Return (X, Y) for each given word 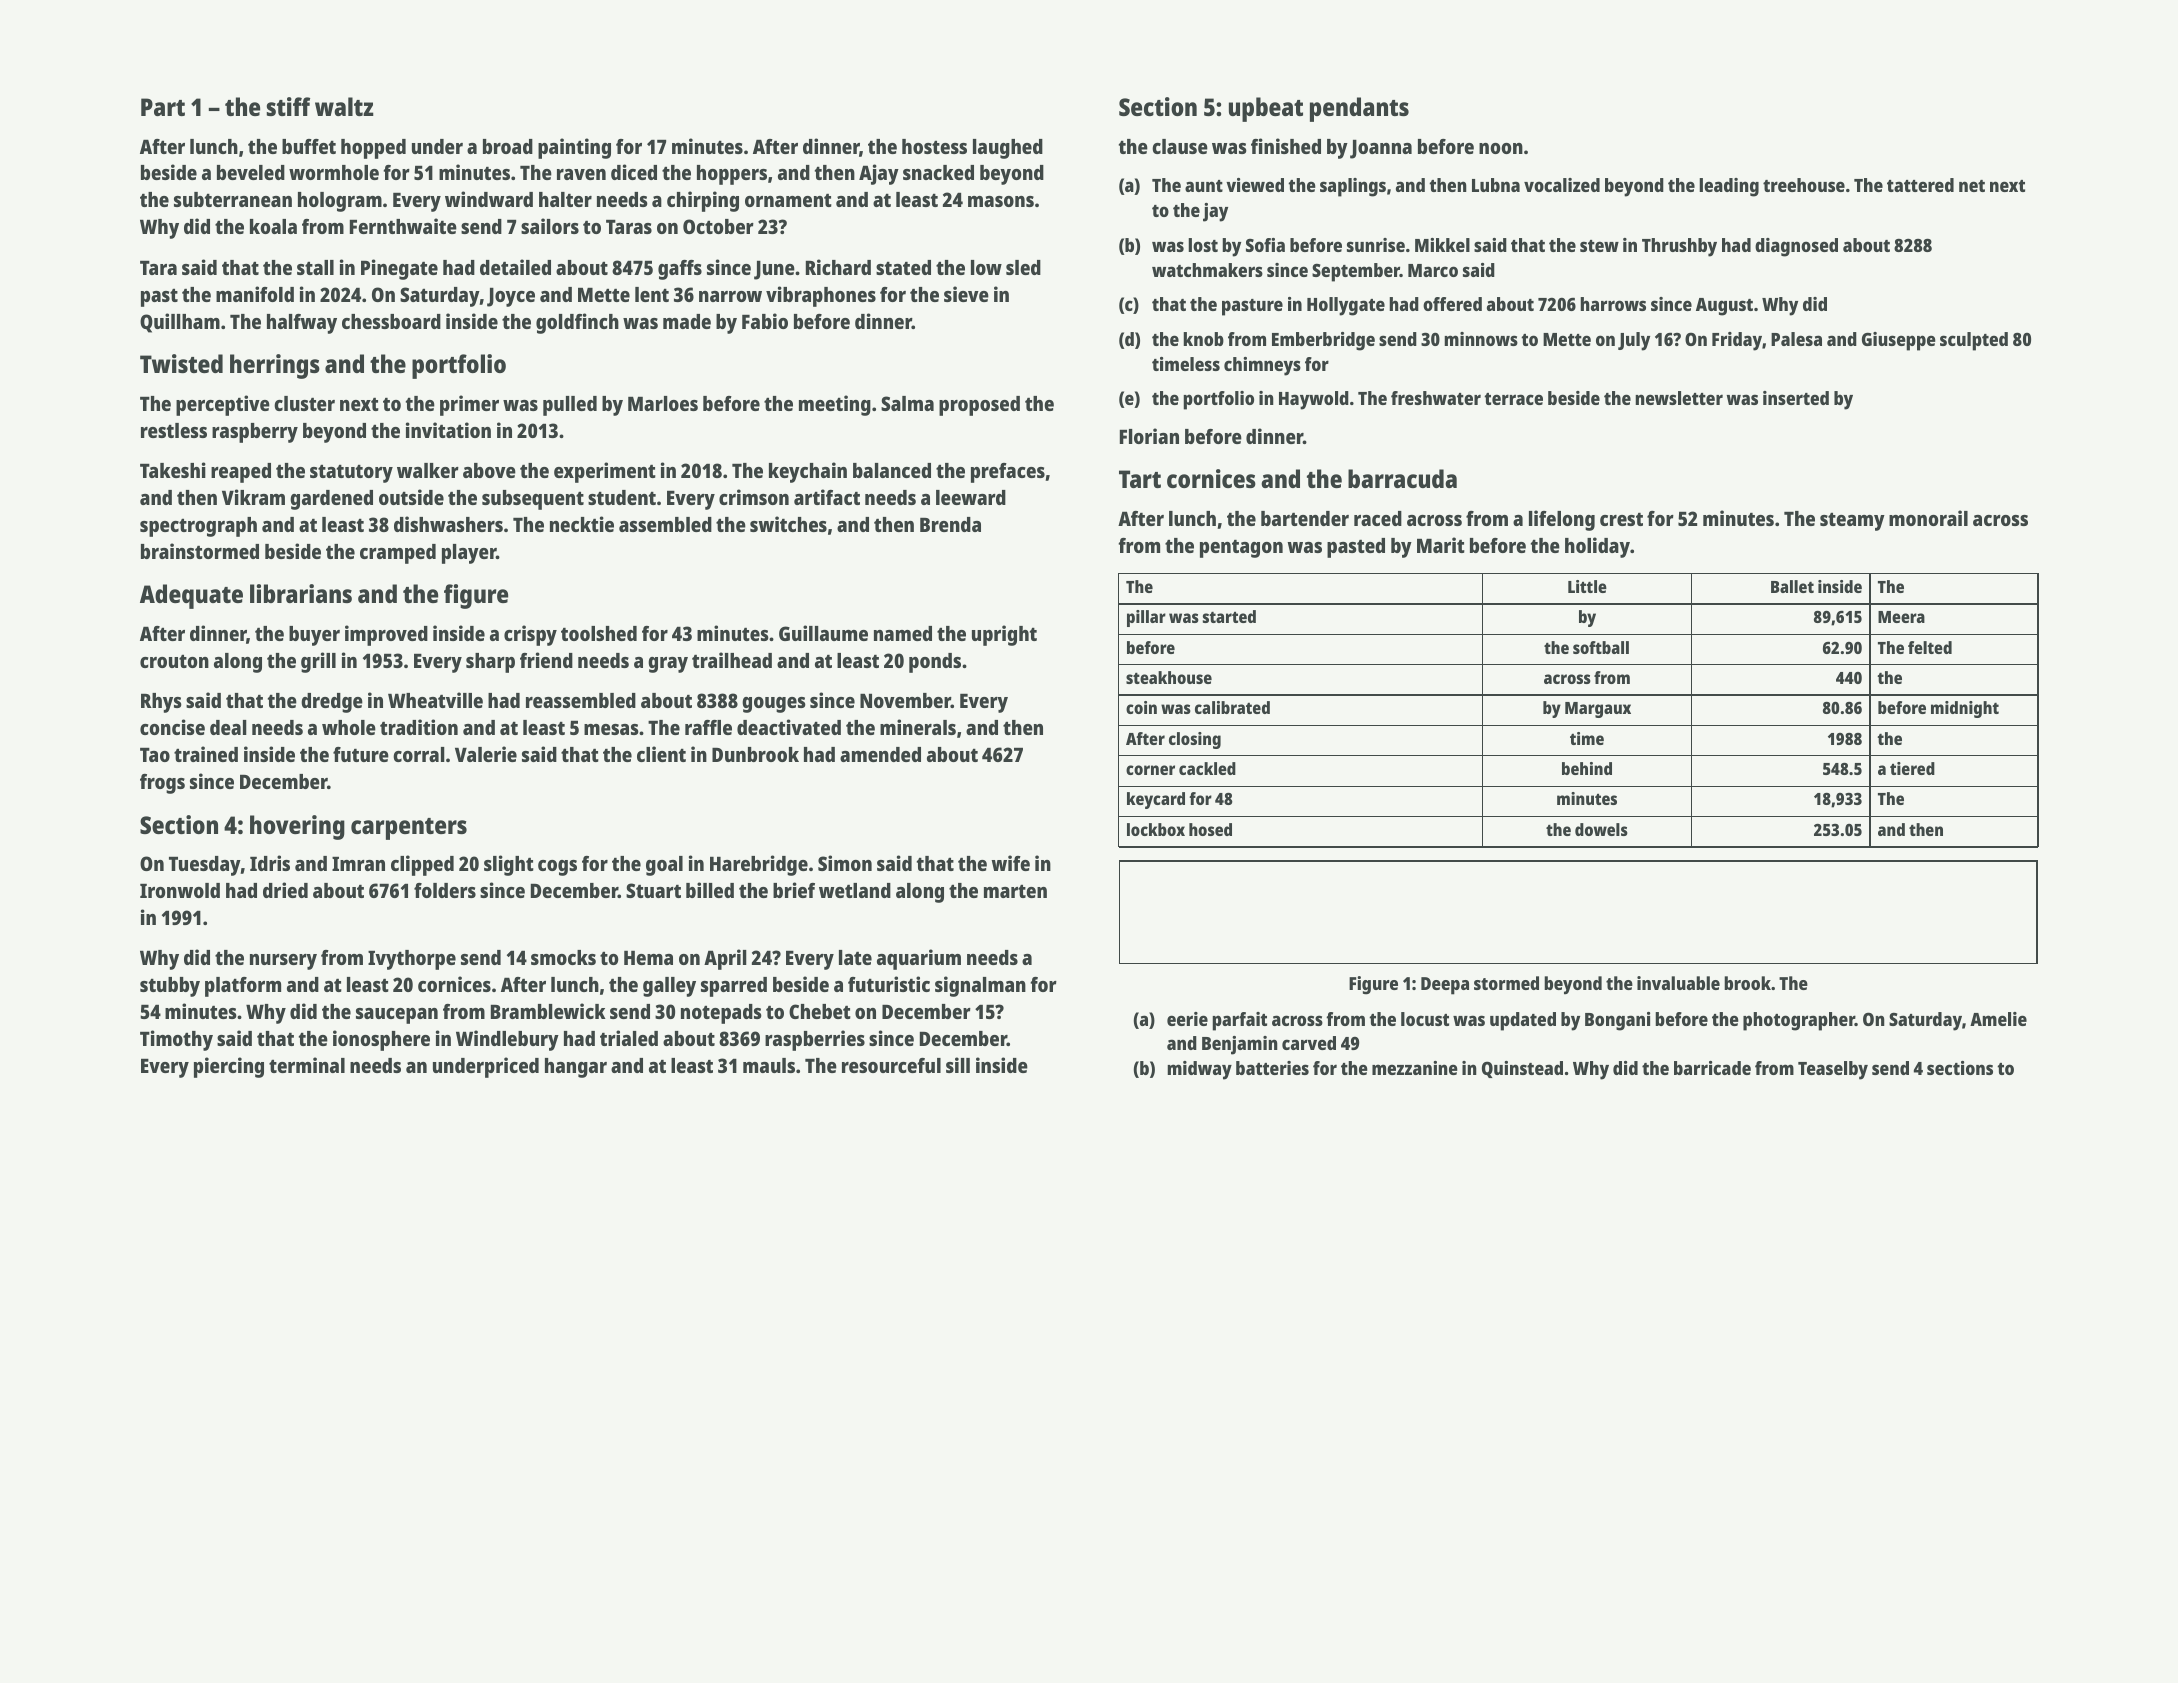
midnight (1965, 709)
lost (1203, 245)
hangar (576, 1068)
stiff (288, 106)
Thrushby (1679, 247)
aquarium (919, 959)
